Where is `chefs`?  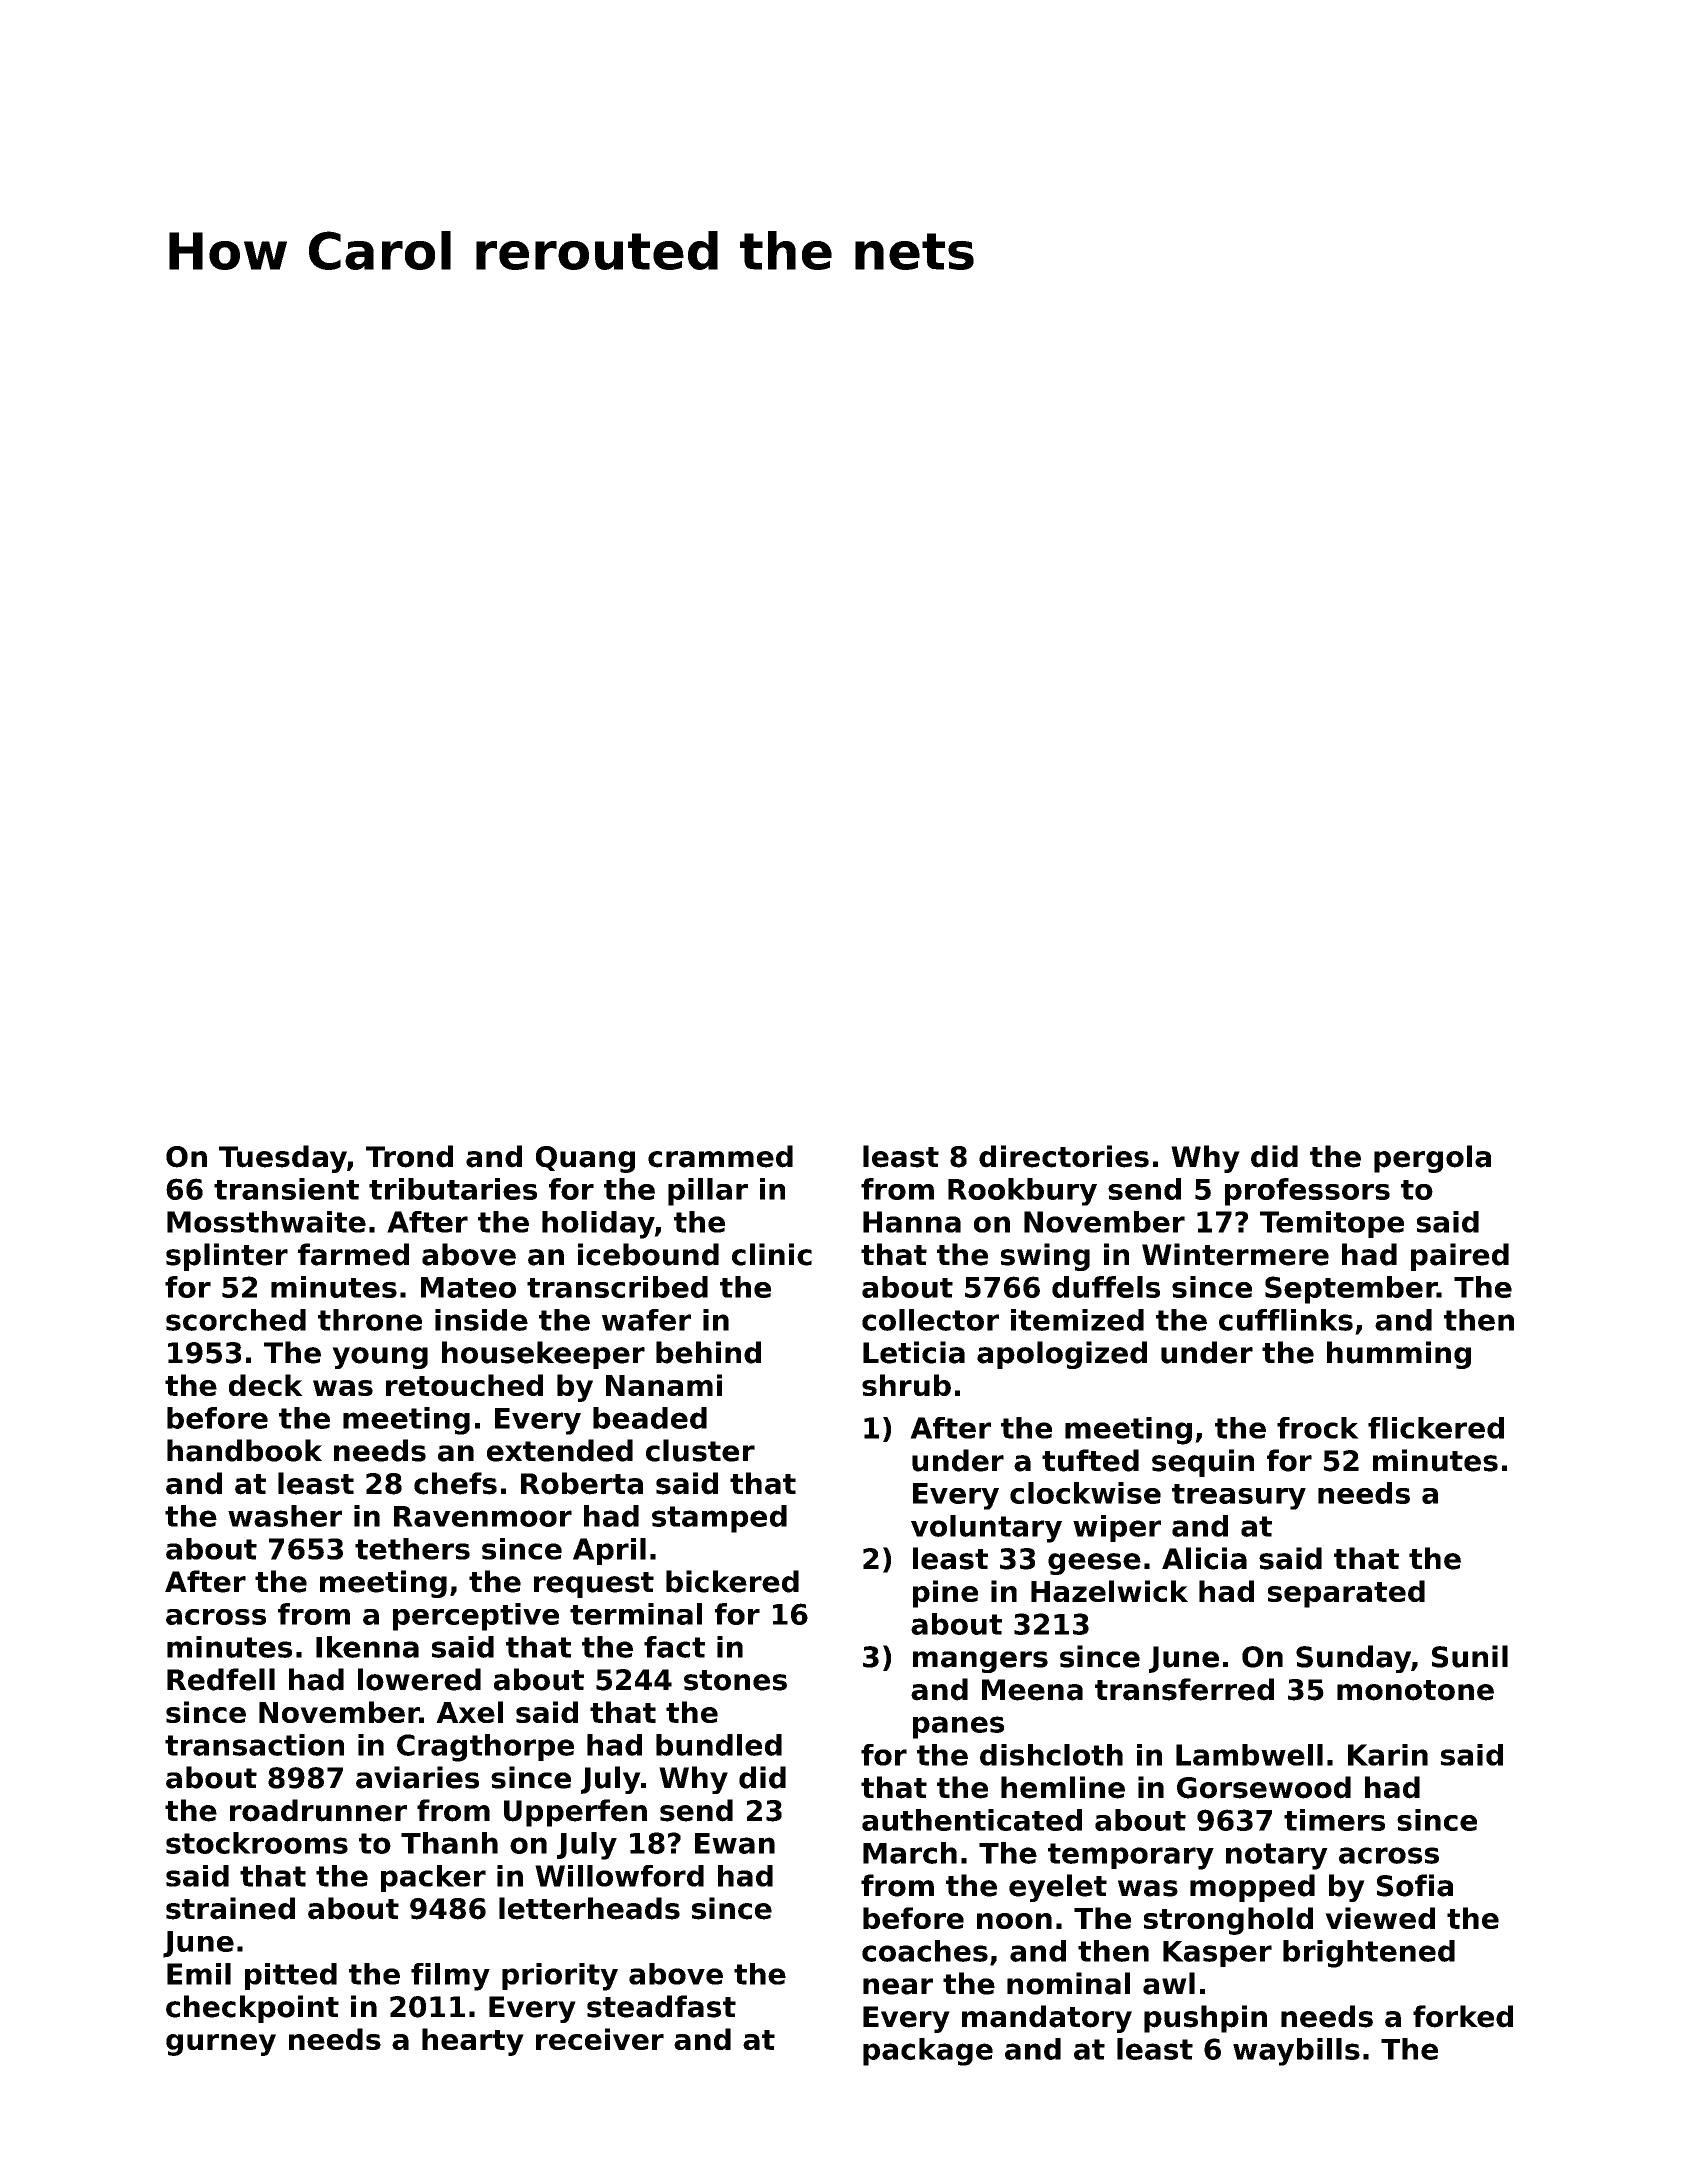
chefs is located at coordinates (455, 1483).
